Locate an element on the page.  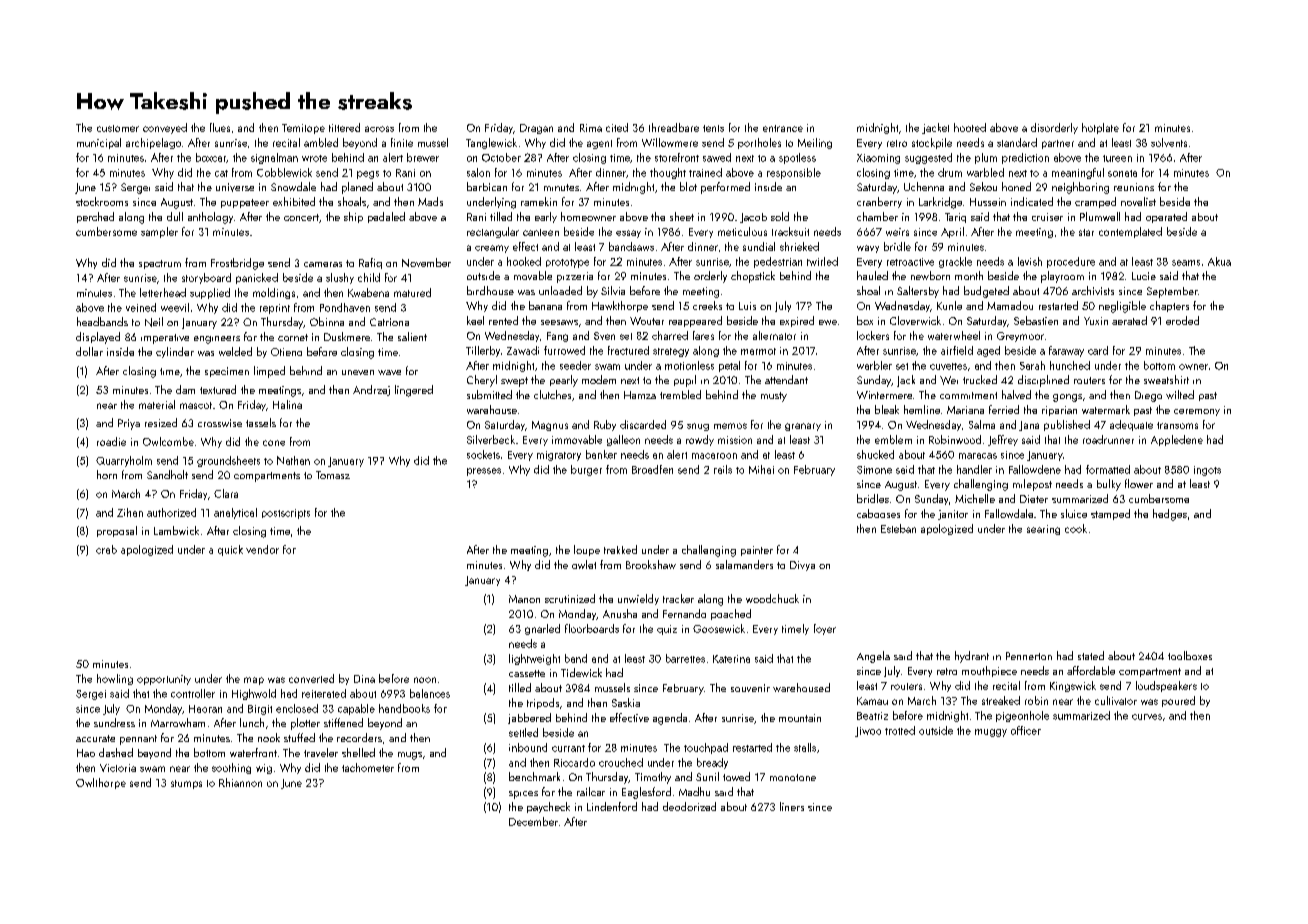
wig is located at coordinates (264, 769).
